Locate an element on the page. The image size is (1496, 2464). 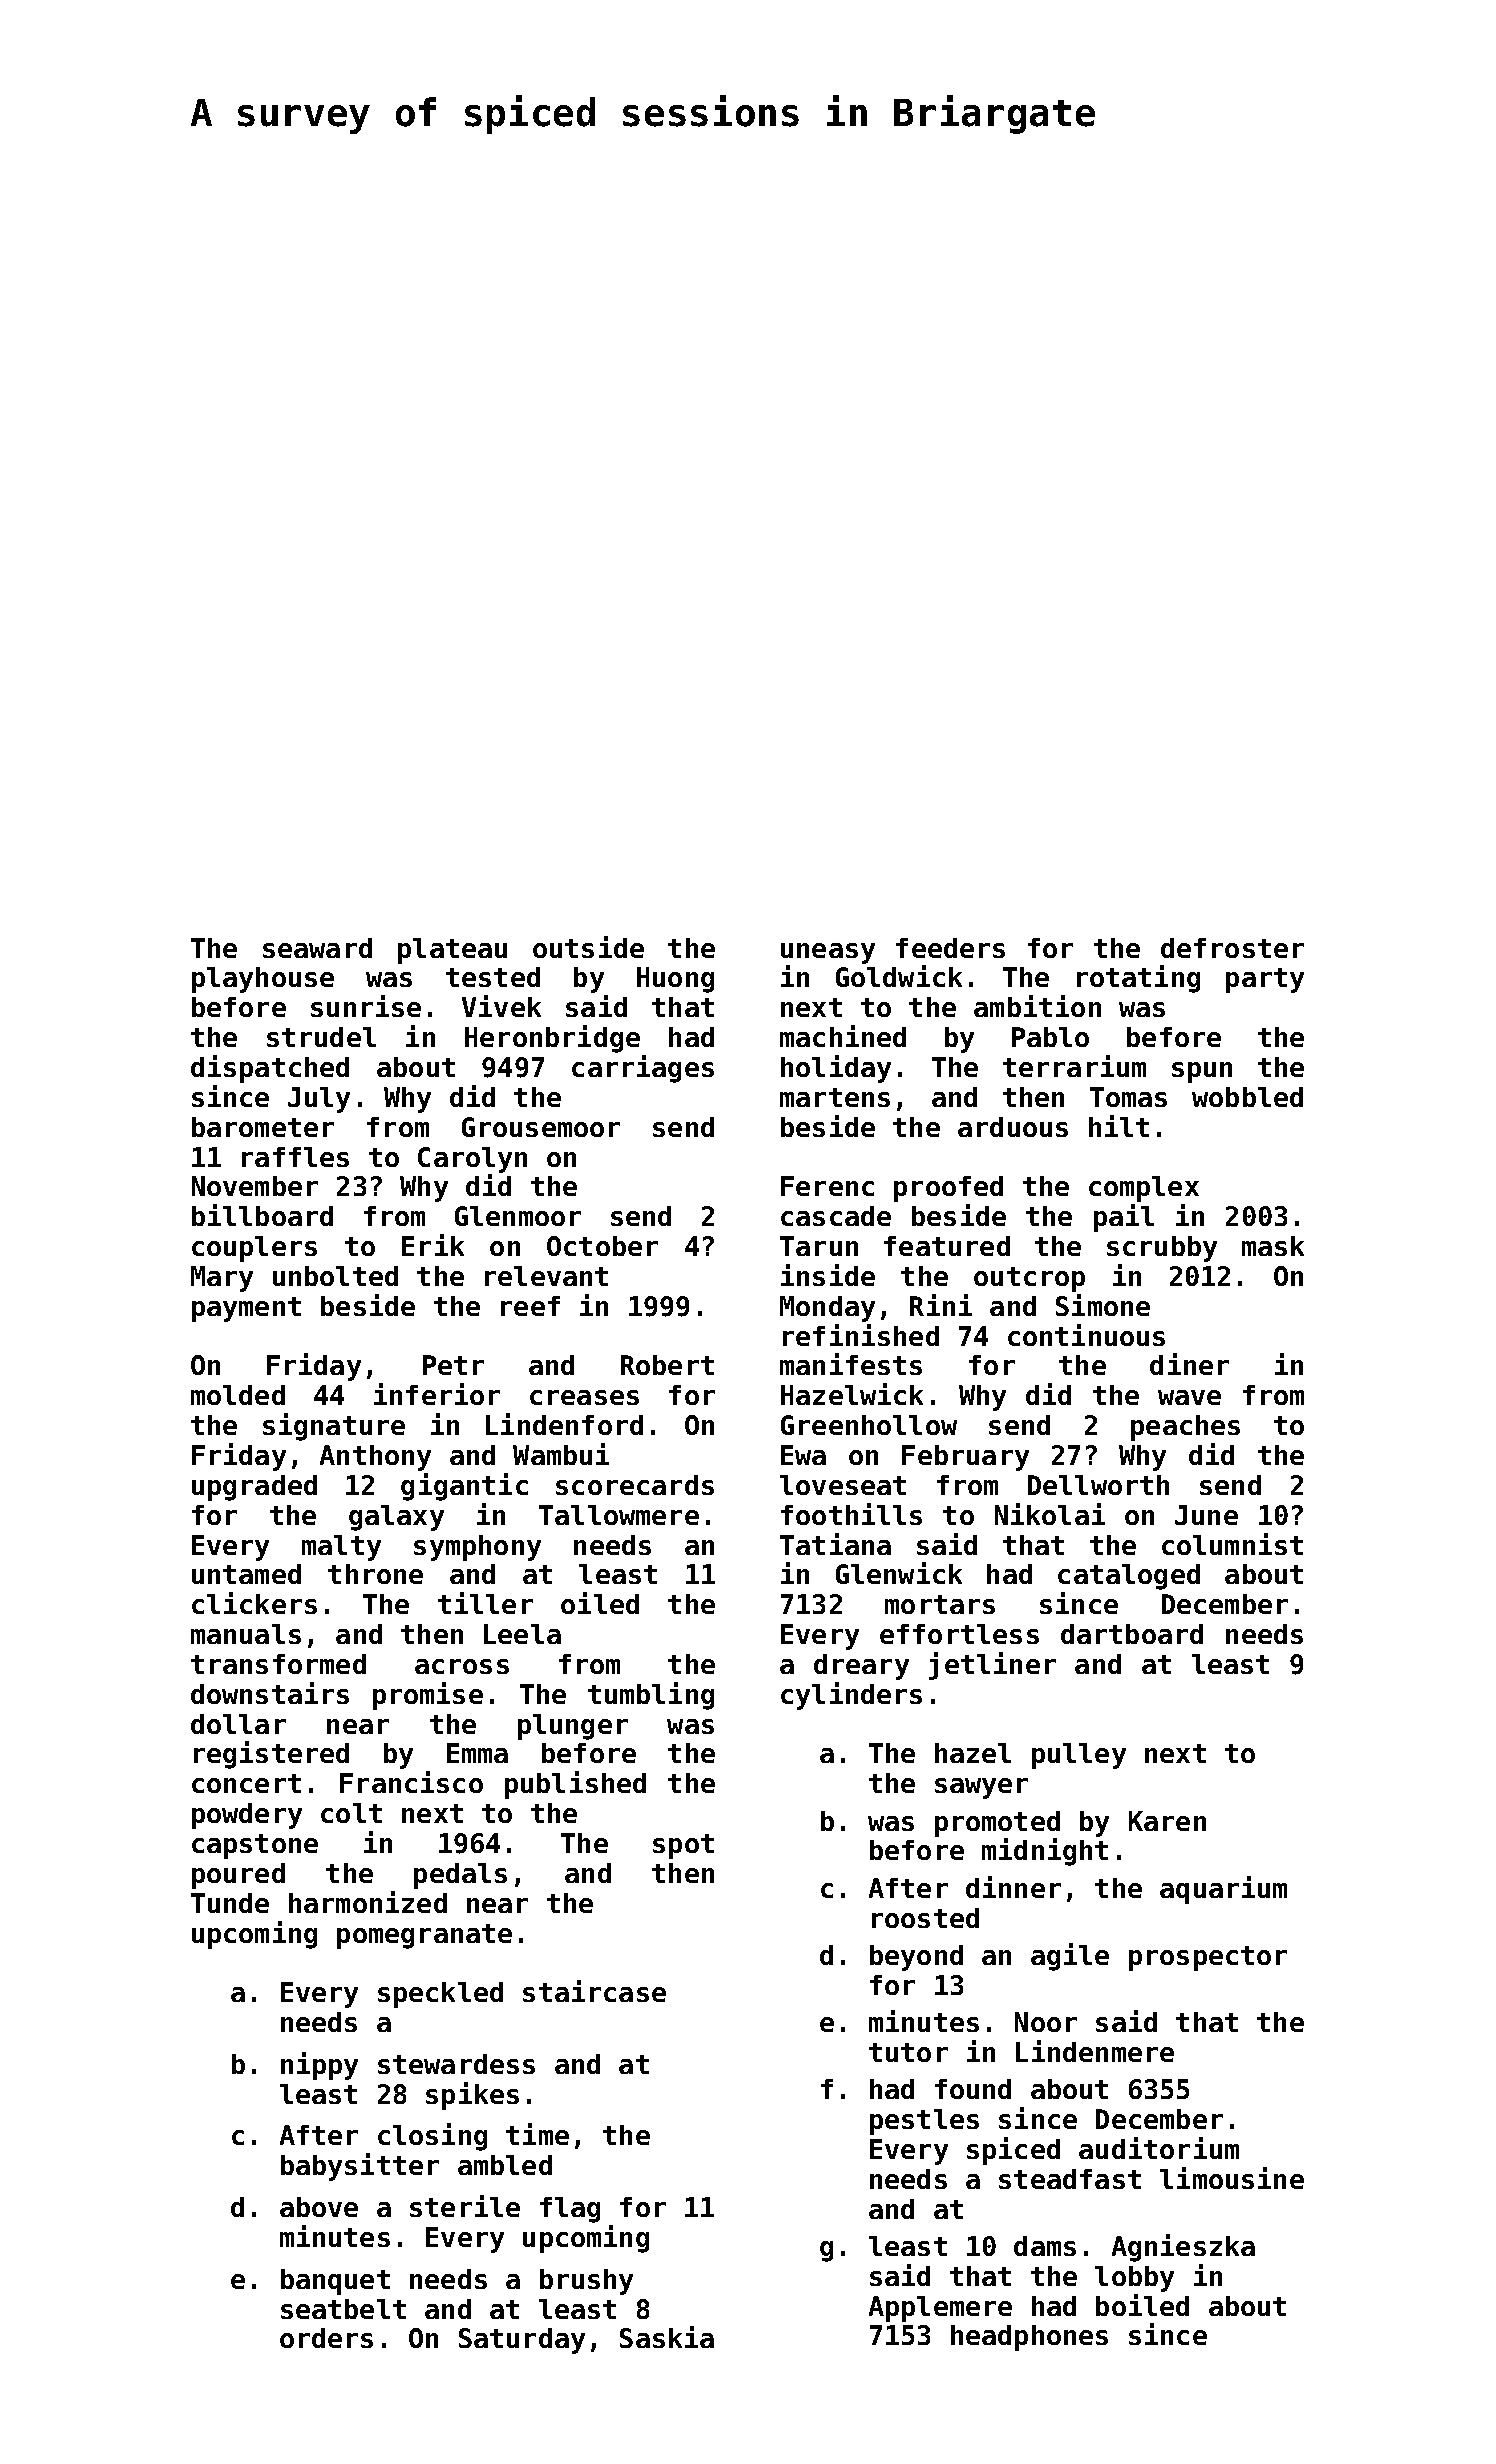
Saturday is located at coordinates (522, 2341).
